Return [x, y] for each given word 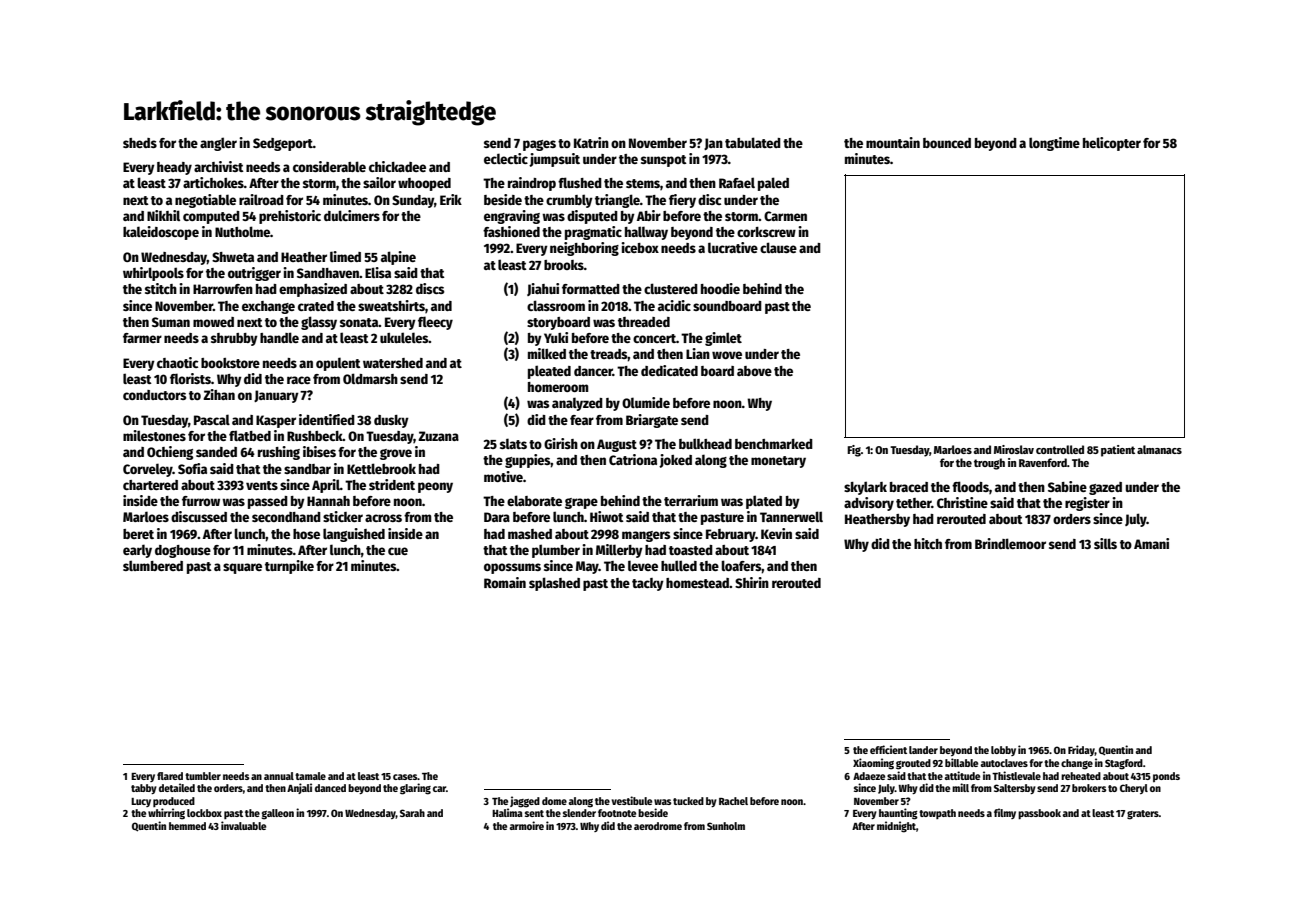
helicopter [1112, 144]
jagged [525, 802]
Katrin [591, 142]
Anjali [299, 788]
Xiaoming [873, 764]
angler [218, 144]
